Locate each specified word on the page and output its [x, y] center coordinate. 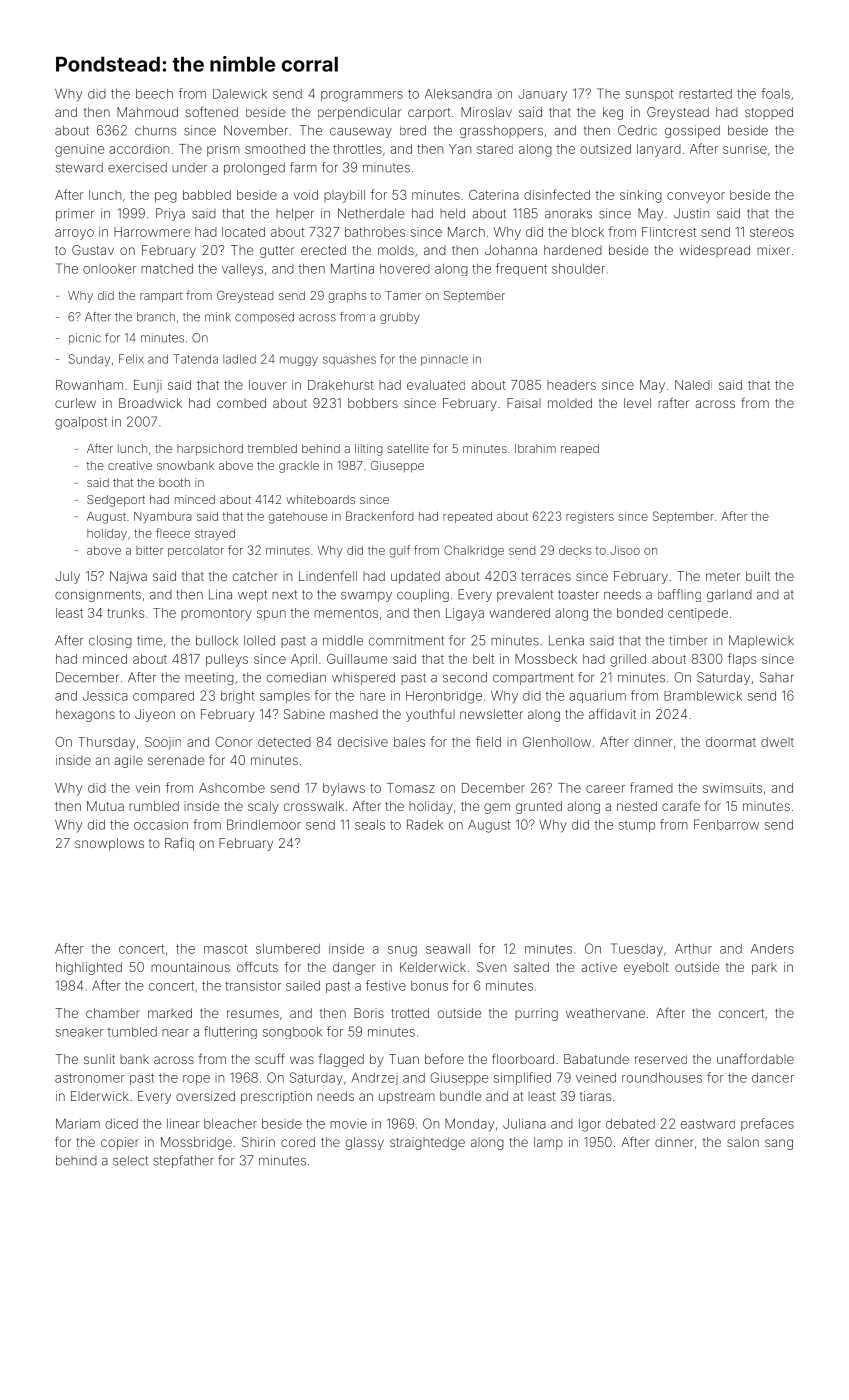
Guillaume [357, 659]
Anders [772, 949]
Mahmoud [147, 112]
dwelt [777, 742]
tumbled [132, 1032]
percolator [196, 551]
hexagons [85, 715]
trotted [410, 1013]
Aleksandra [458, 94]
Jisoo [625, 550]
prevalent [525, 596]
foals [775, 93]
